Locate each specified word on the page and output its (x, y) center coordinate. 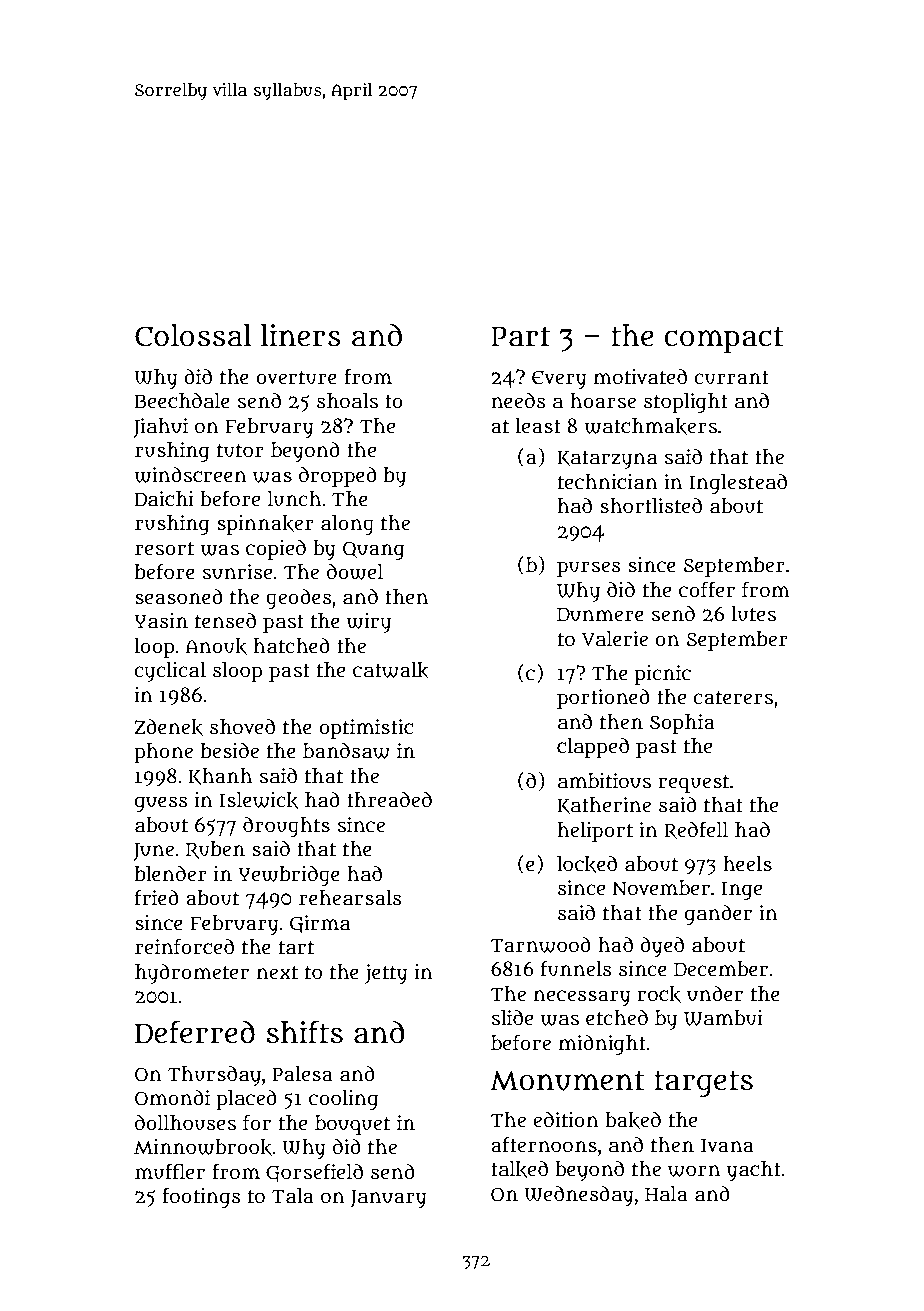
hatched (292, 646)
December (721, 969)
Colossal (193, 335)
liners (301, 335)
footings (201, 1197)
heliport (595, 832)
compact (724, 340)
